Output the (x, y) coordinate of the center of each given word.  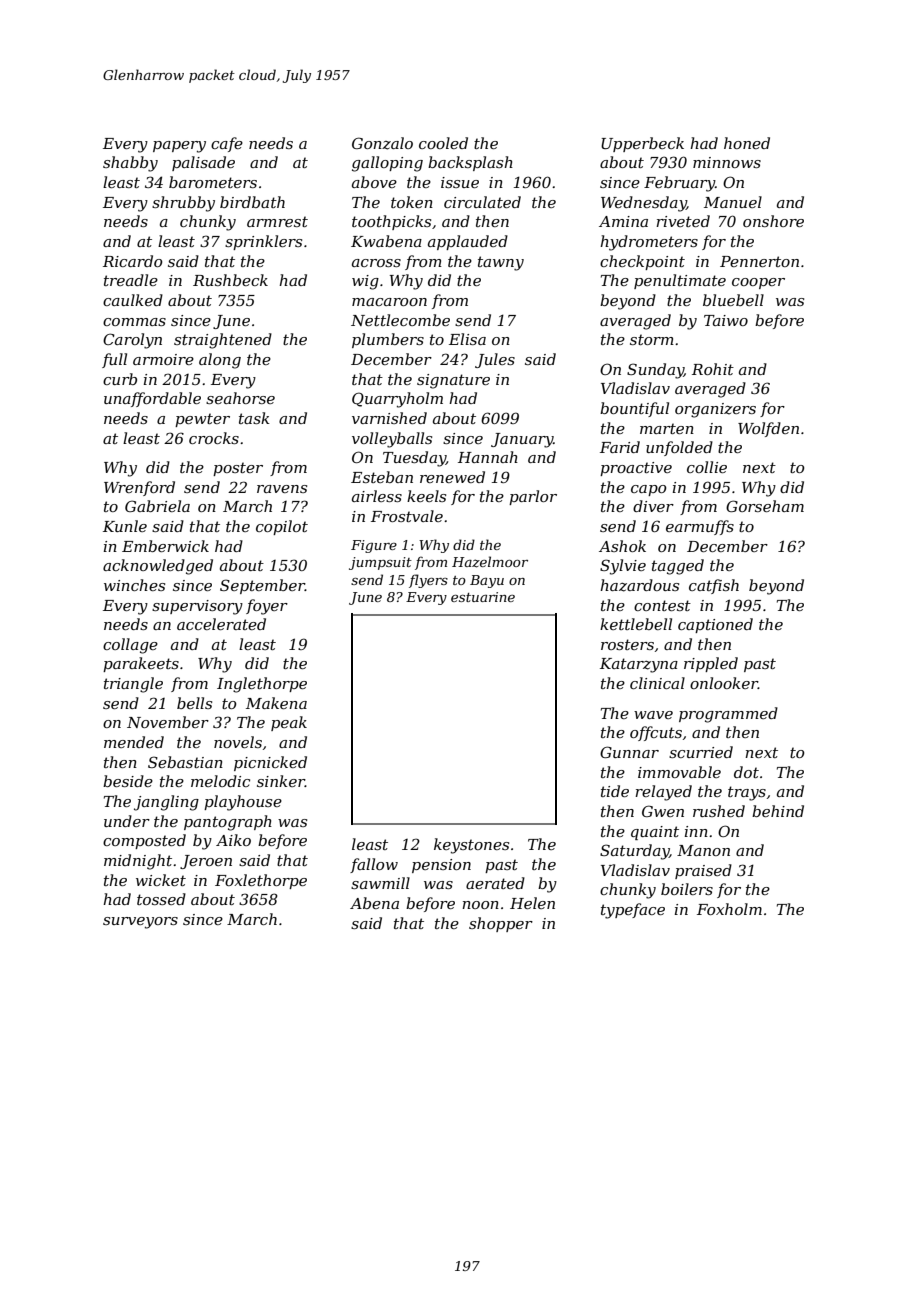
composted (144, 841)
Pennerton (759, 261)
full (114, 360)
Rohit (713, 369)
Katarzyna (639, 665)
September (262, 586)
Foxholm (729, 909)
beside (128, 781)
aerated (495, 883)
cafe (227, 144)
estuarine (483, 597)
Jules (495, 360)
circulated (482, 202)
